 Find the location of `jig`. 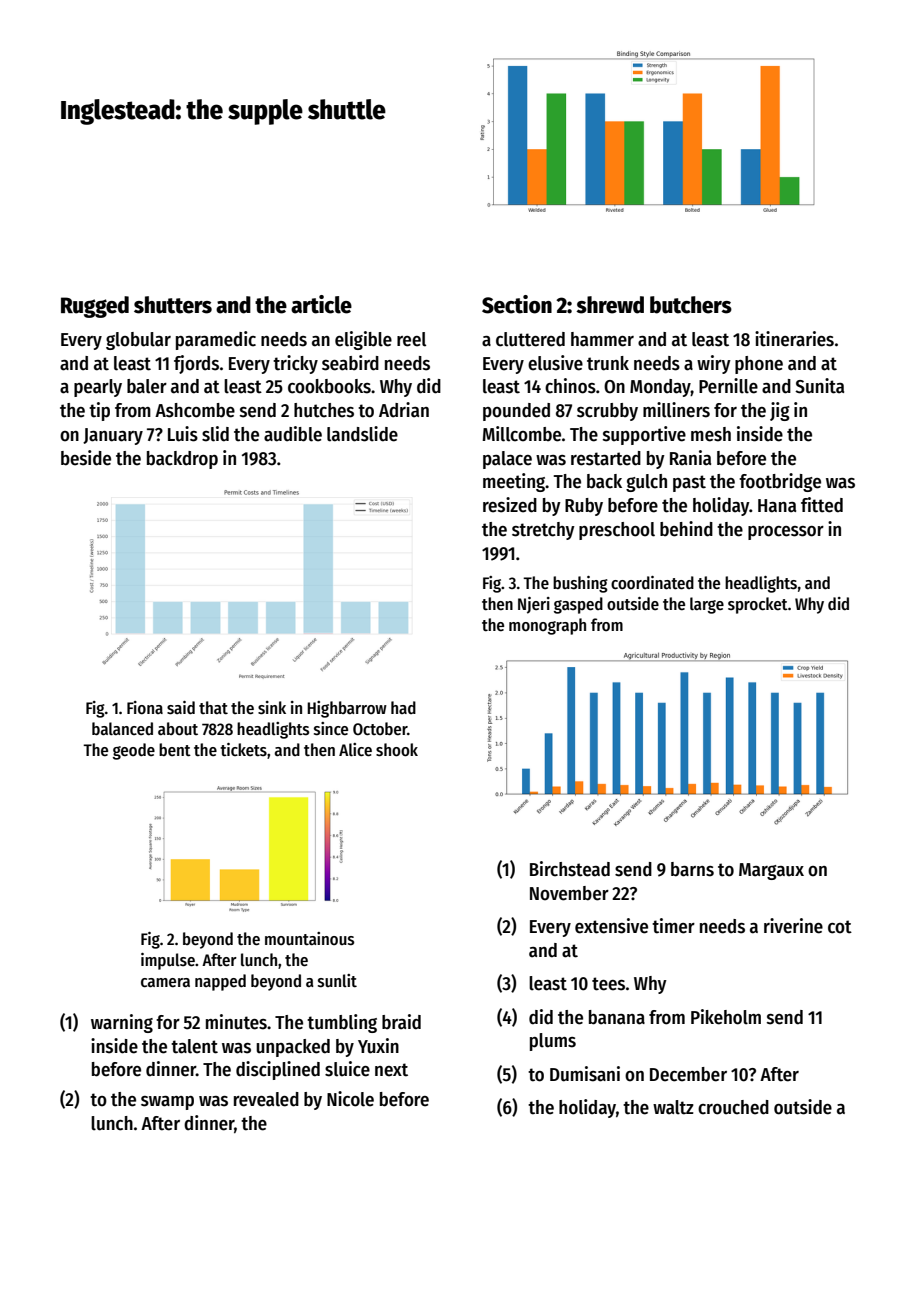

jig is located at coordinates (780, 411).
